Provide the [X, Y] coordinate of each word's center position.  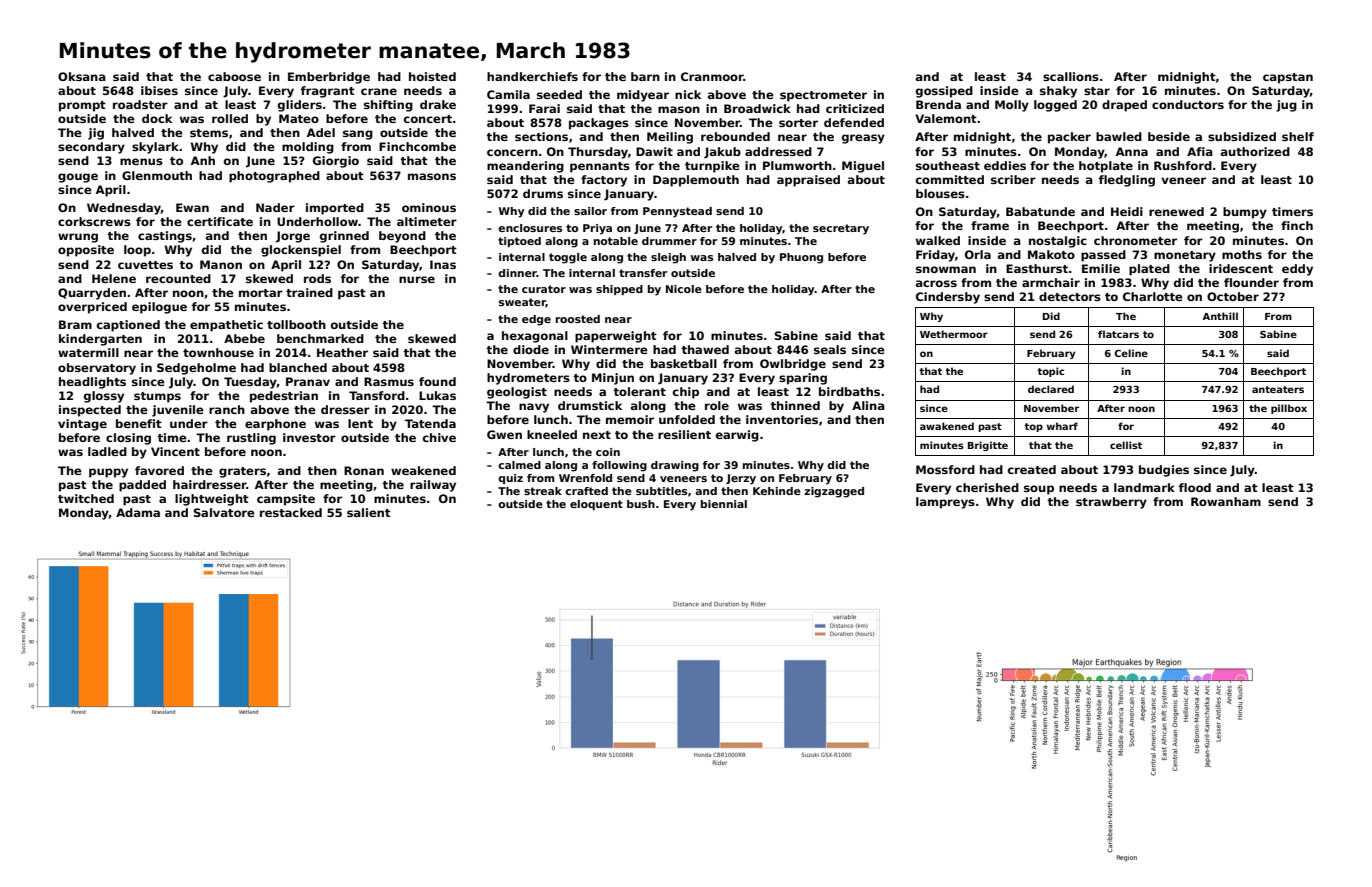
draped [1124, 106]
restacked [291, 512]
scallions [1071, 76]
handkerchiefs [532, 76]
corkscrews [94, 221]
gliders [300, 106]
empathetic [226, 326]
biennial [724, 504]
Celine [1131, 353]
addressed [778, 151]
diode [531, 349]
